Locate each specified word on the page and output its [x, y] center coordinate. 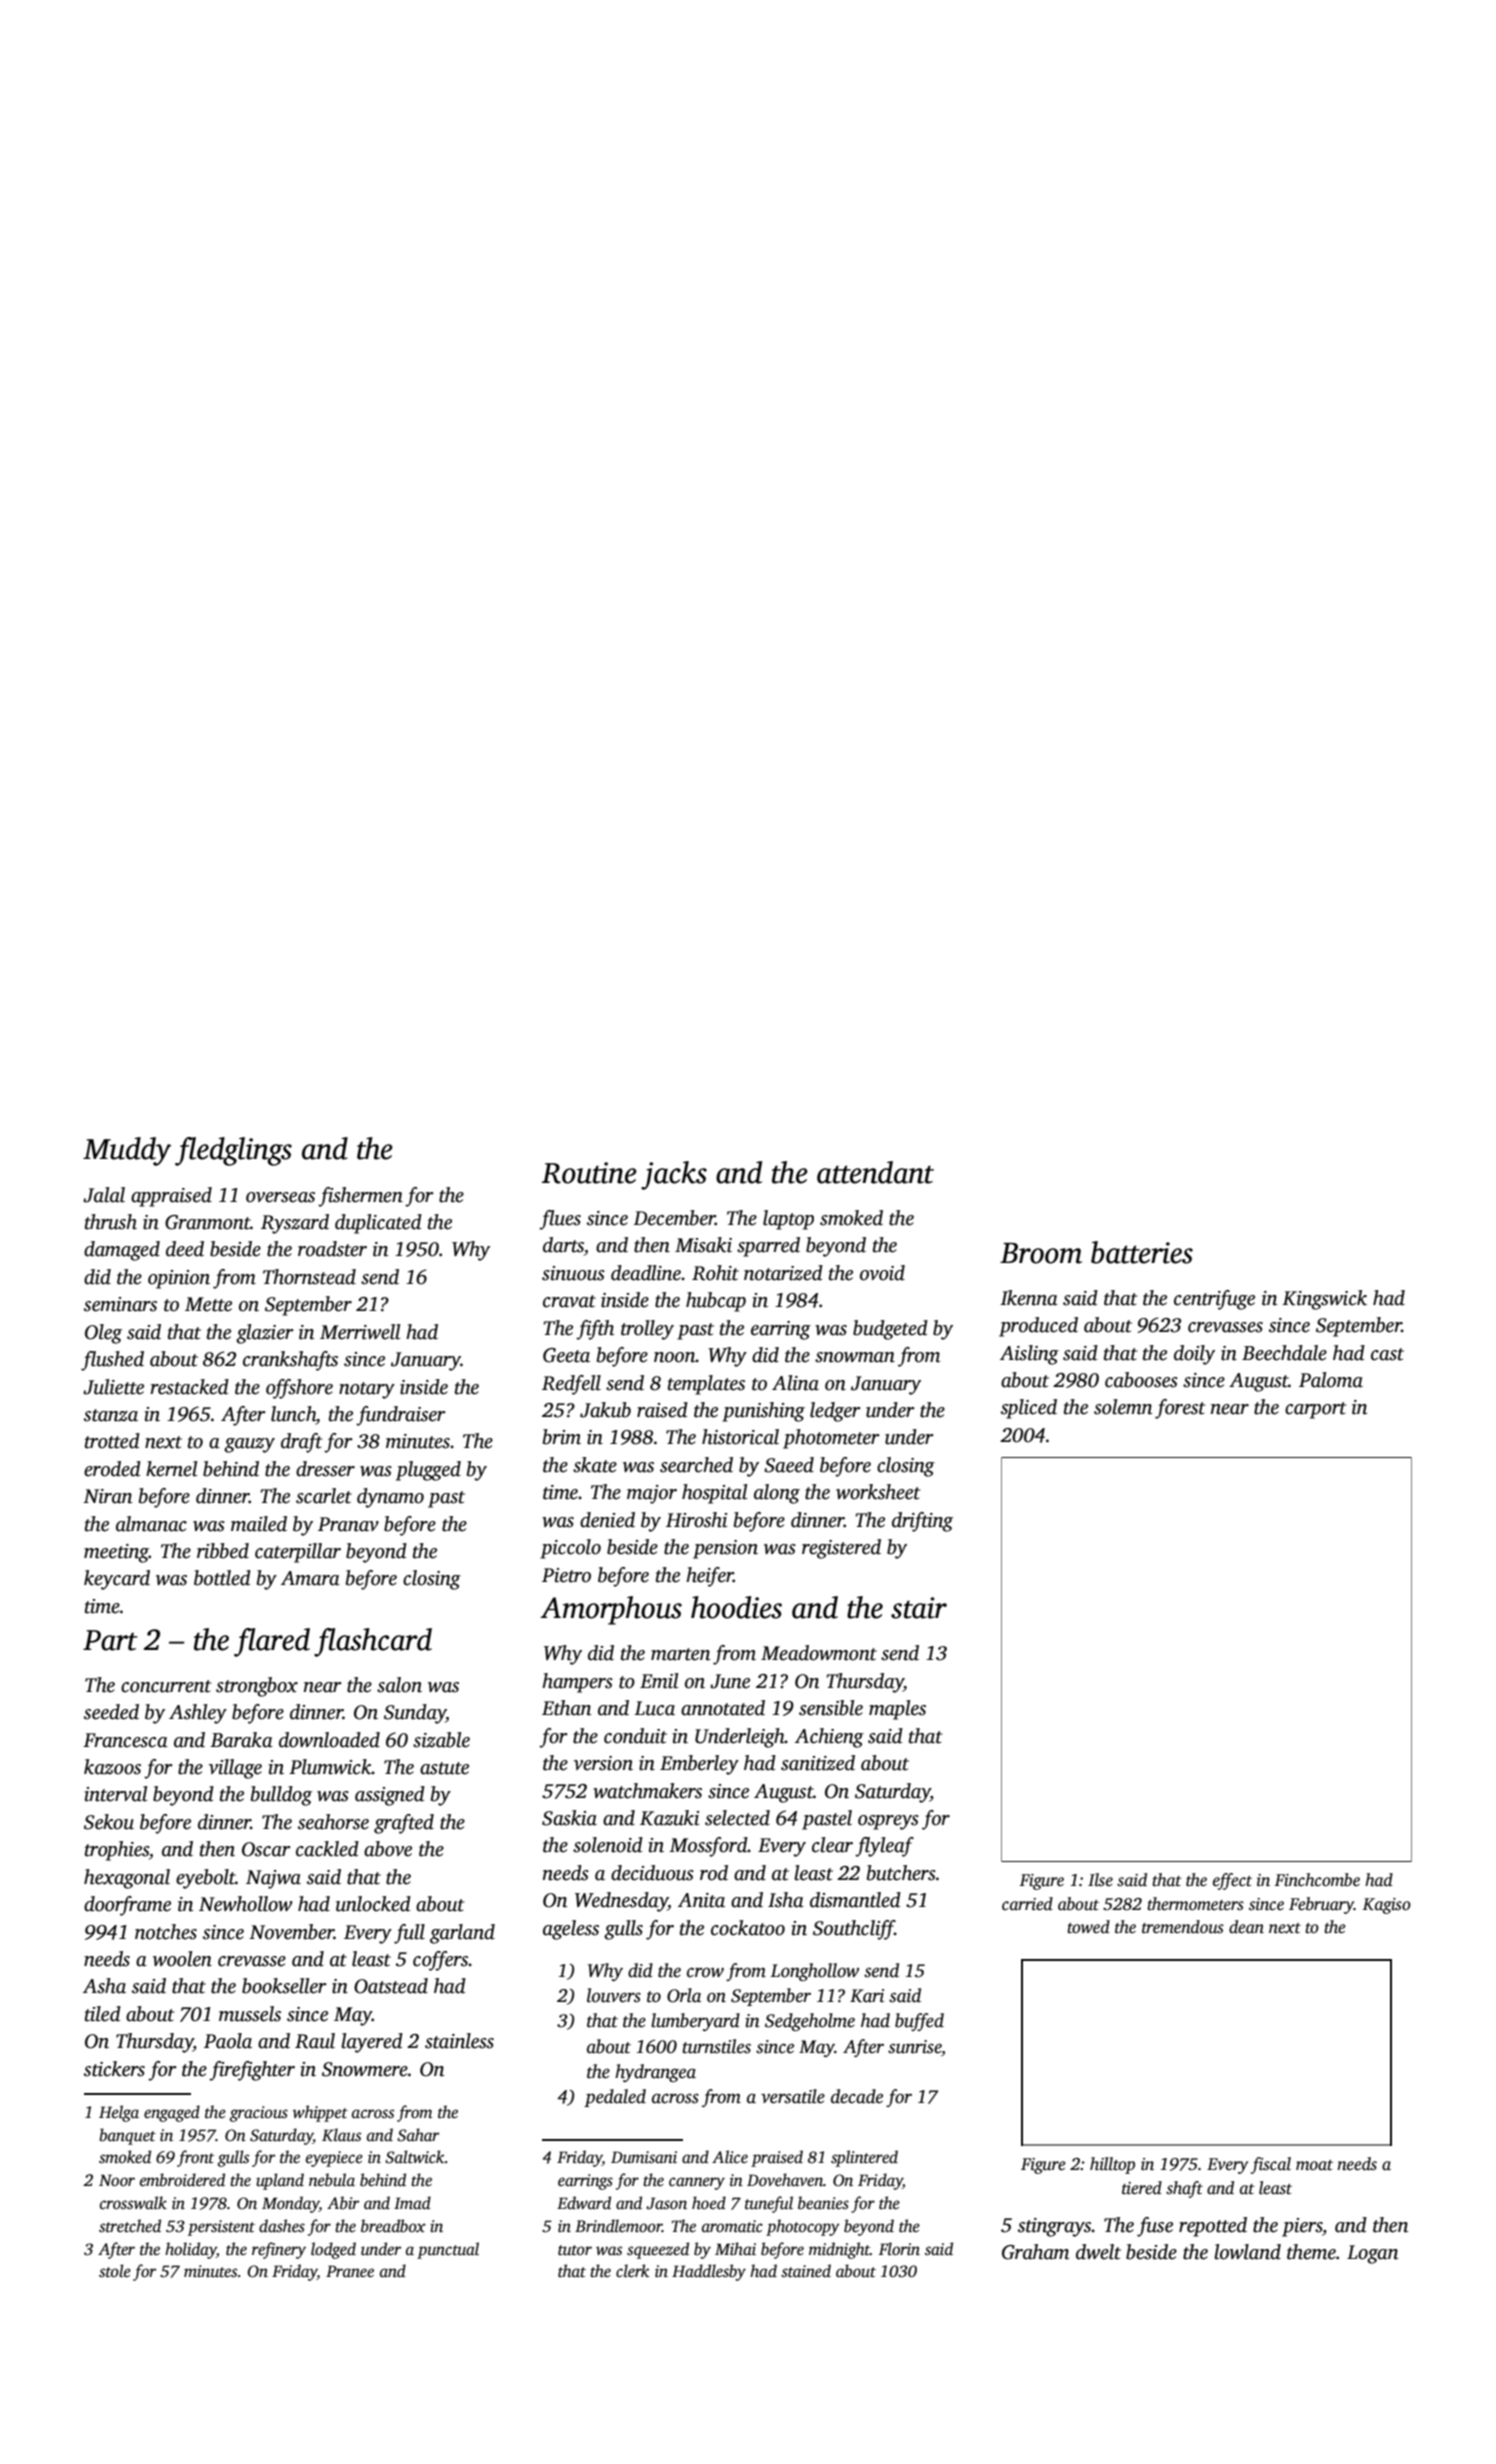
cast [1387, 1354]
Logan [1372, 2254]
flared [272, 1642]
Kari [867, 1996]
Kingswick [1324, 1300]
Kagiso [1387, 1906]
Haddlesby [709, 2272]
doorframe [127, 1906]
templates [706, 1385]
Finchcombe [1317, 1880]
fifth [595, 1330]
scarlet [324, 1496]
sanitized [818, 1763]
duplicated [378, 1224]
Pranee [350, 2271]
